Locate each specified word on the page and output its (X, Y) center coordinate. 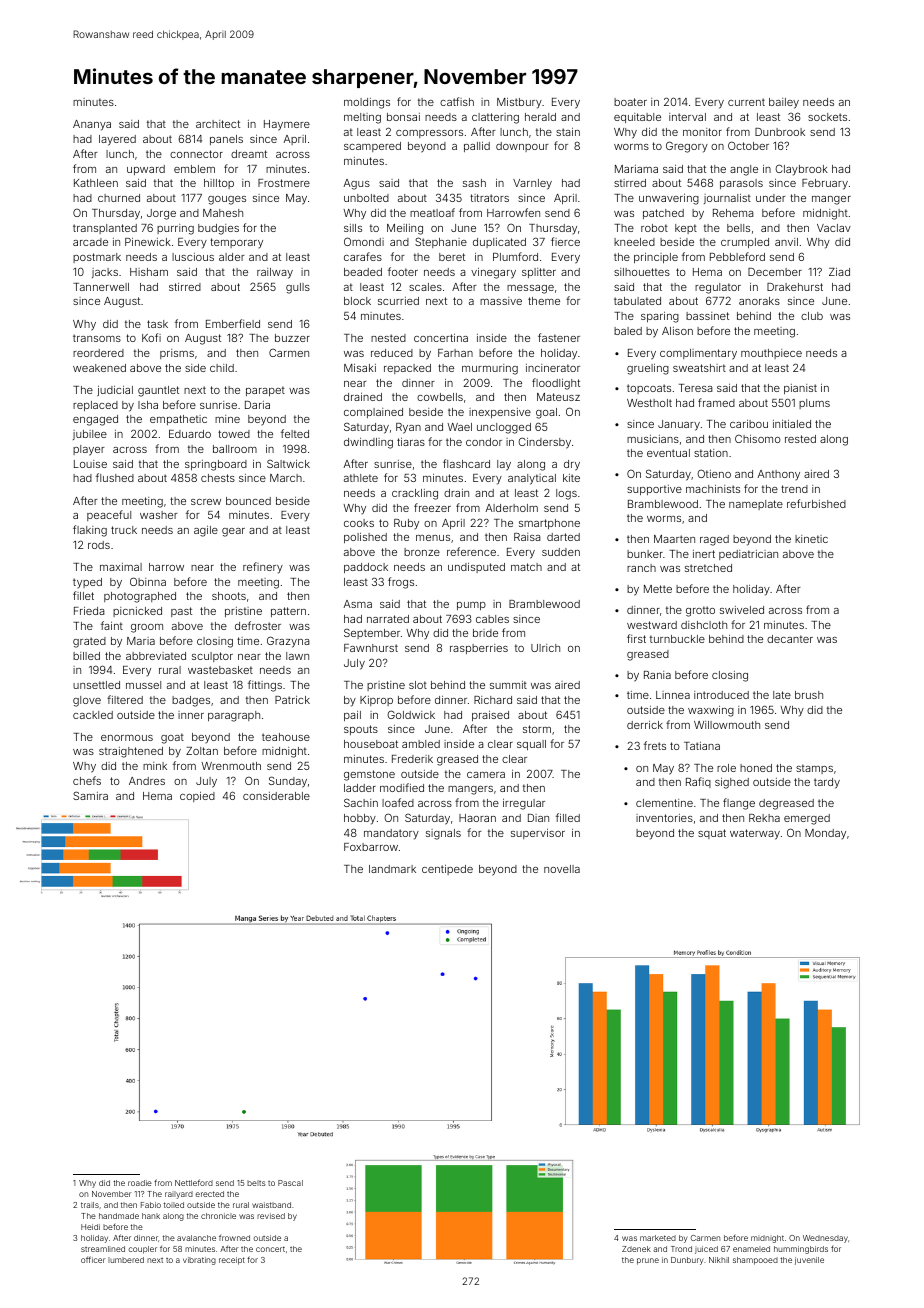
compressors (429, 134)
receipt (232, 1261)
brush (809, 695)
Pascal (290, 1183)
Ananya (92, 125)
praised (490, 716)
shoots (229, 596)
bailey (784, 103)
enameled (751, 1249)
